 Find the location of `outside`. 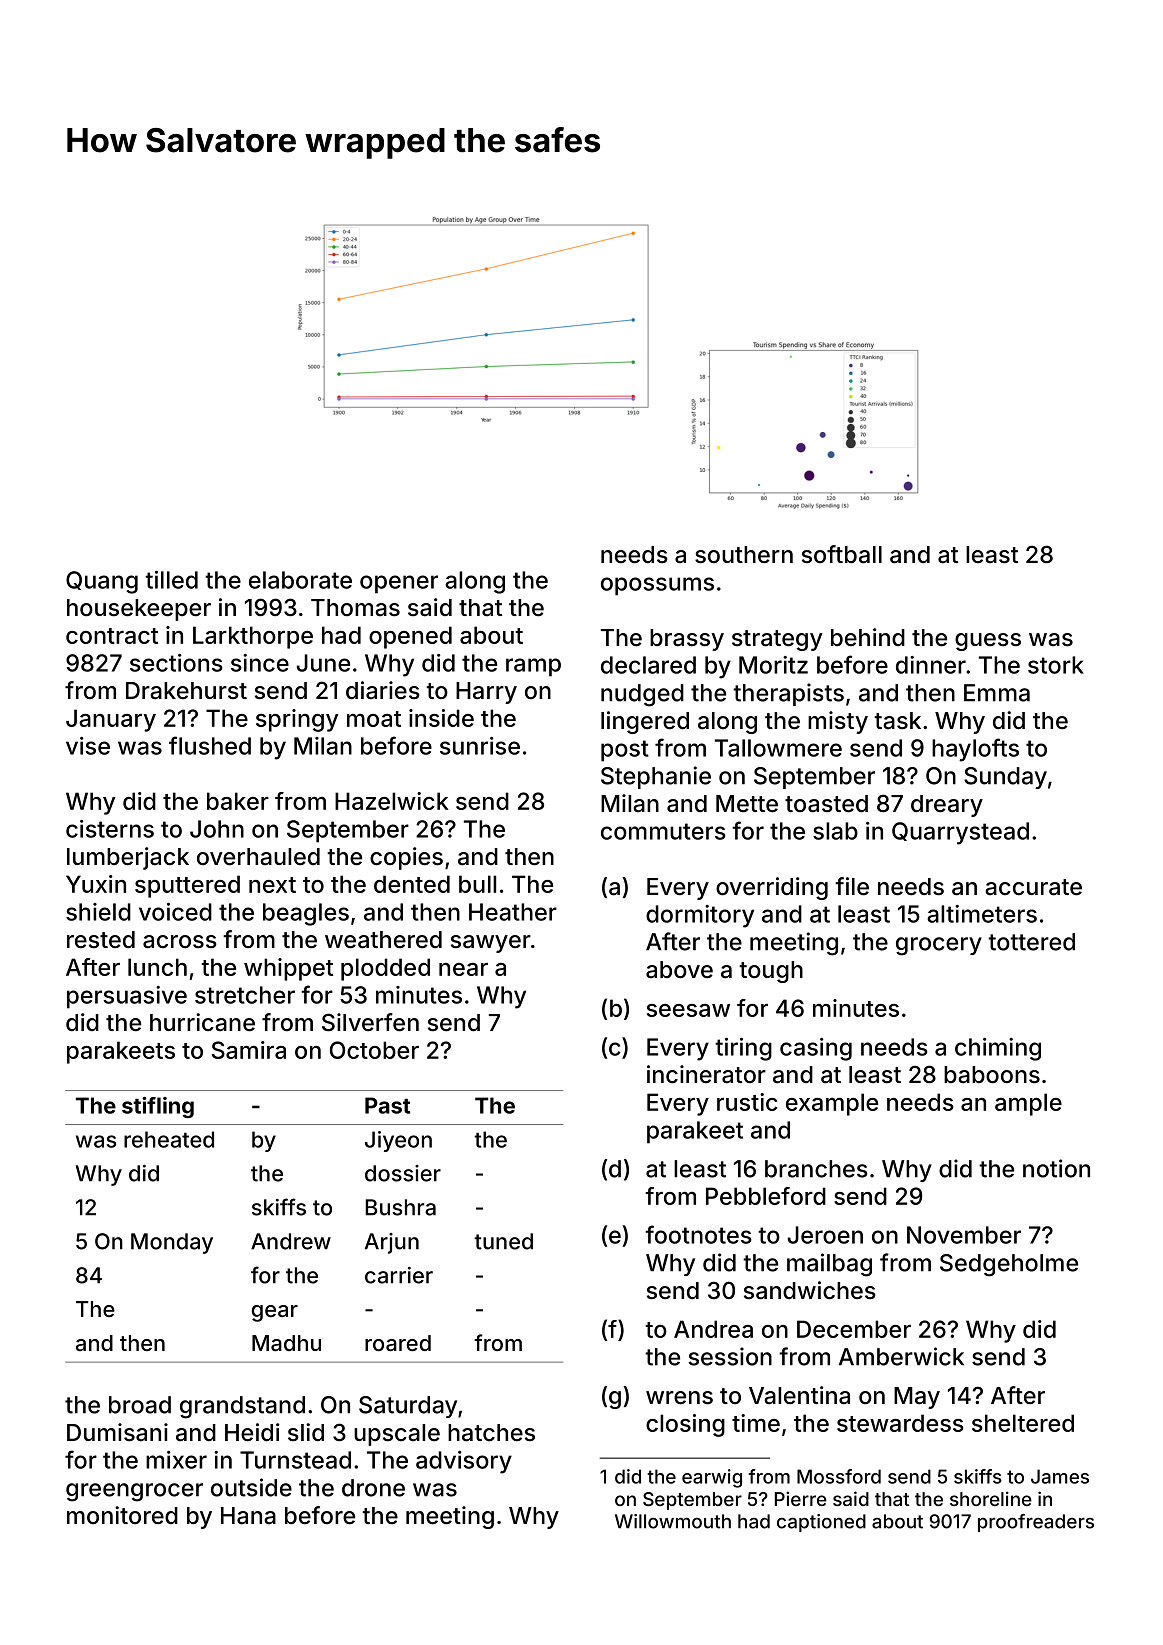

outside is located at coordinates (251, 1487).
